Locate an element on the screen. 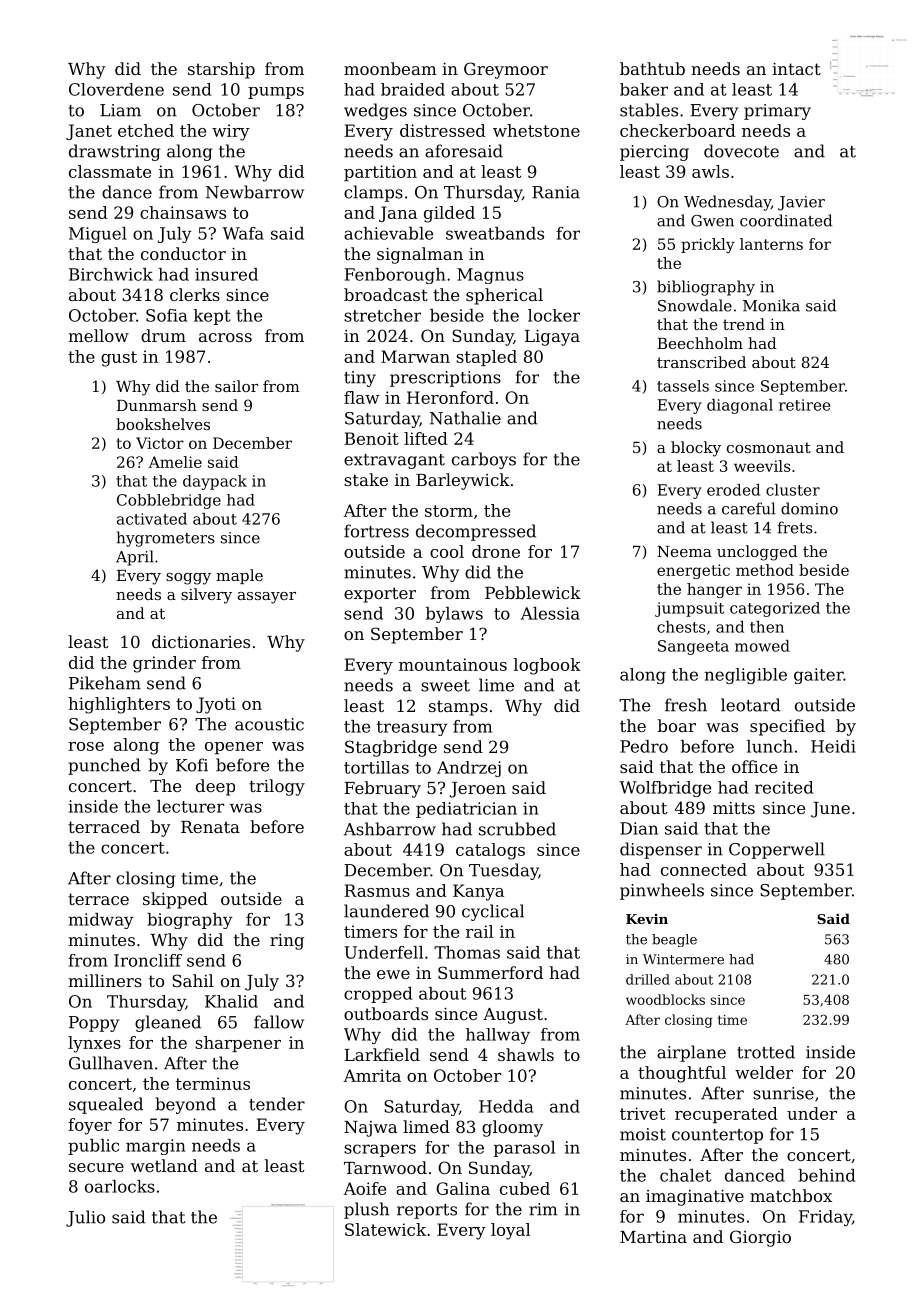  starship is located at coordinates (221, 70).
